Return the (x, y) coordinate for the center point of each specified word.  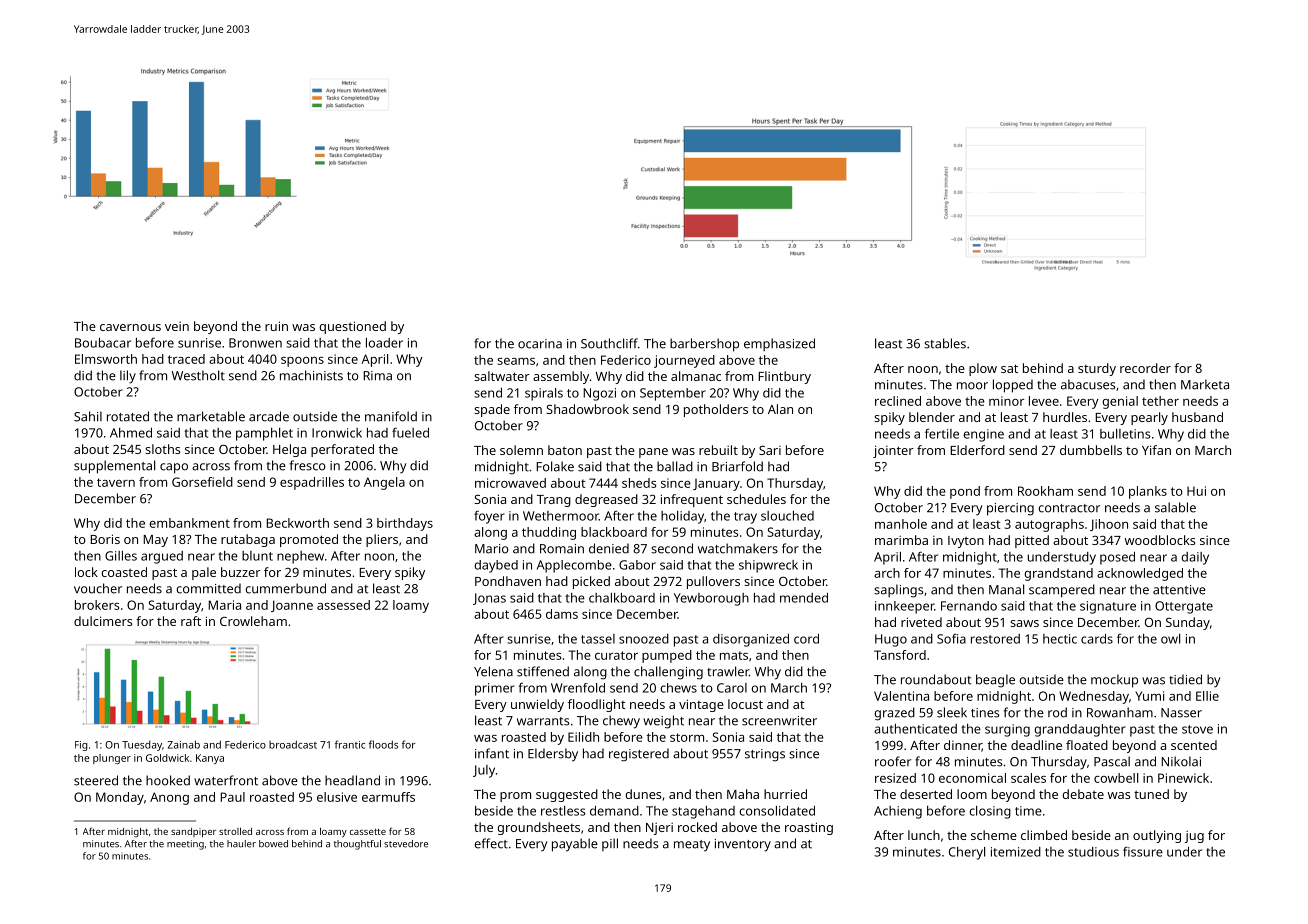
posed (1117, 558)
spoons (302, 362)
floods (383, 744)
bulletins (1125, 434)
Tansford (900, 655)
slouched (787, 516)
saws (1024, 623)
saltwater (502, 376)
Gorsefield (202, 482)
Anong (169, 798)
